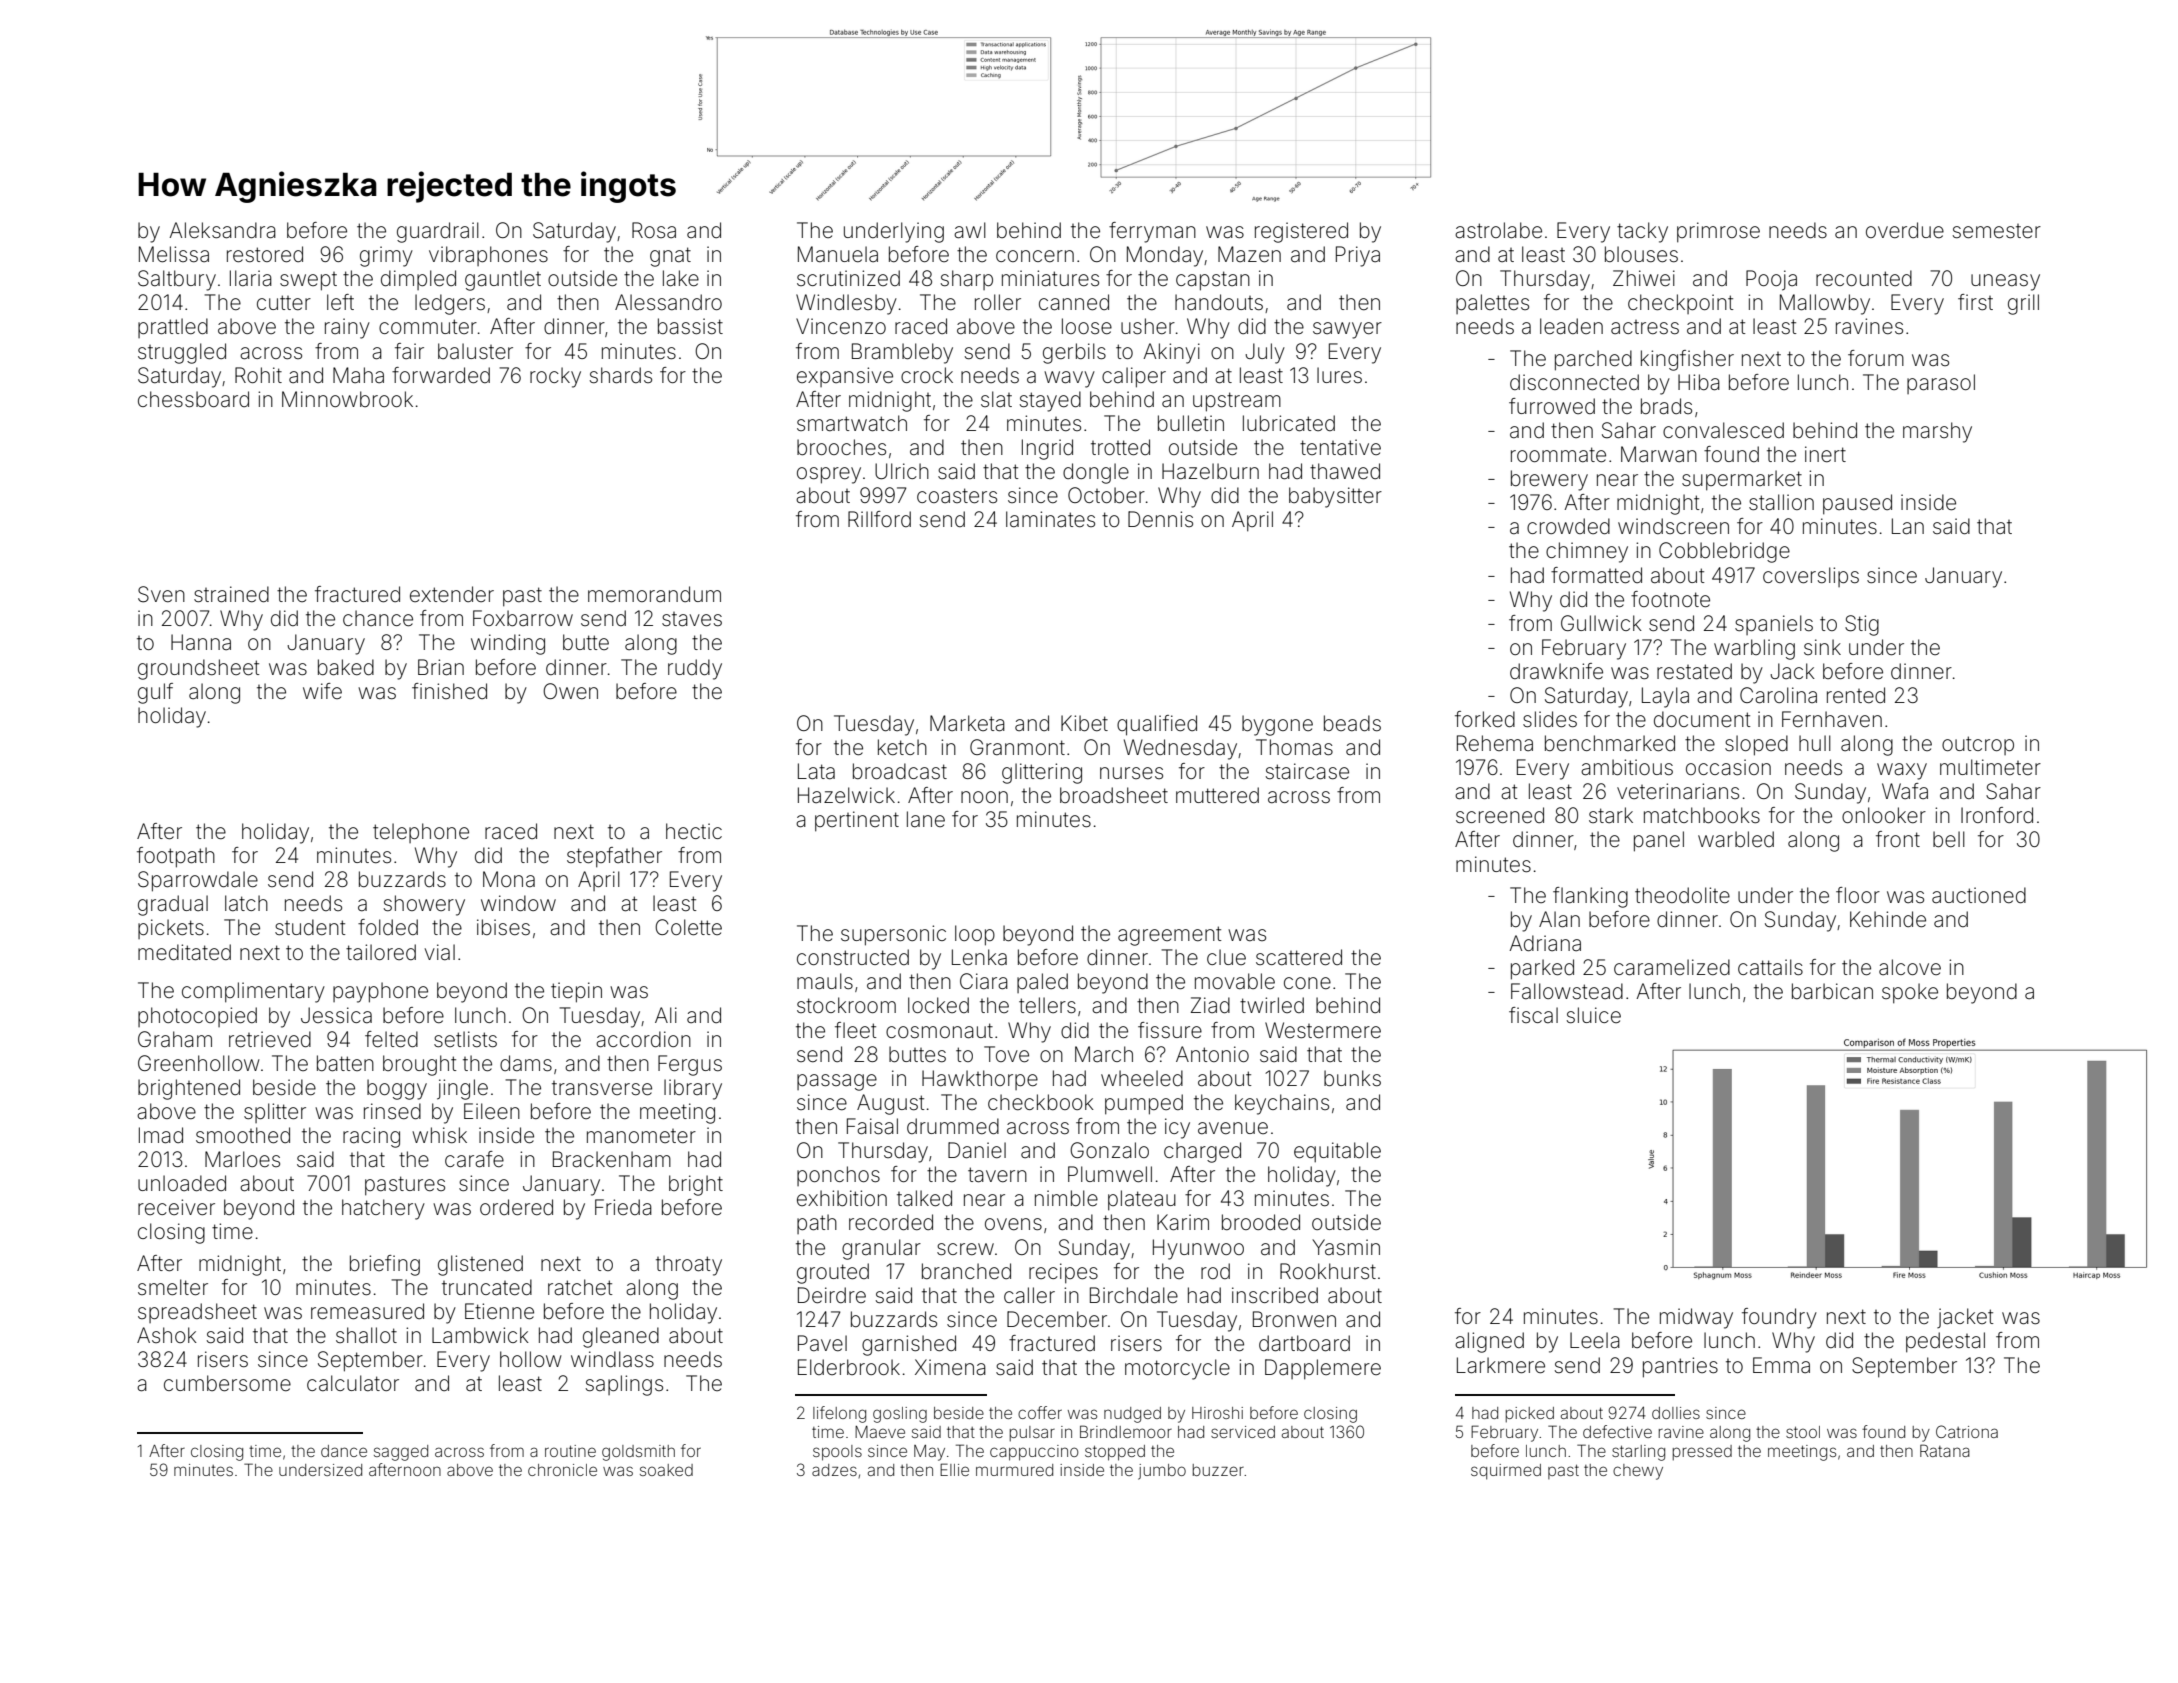 This screenshot has height=1683, width=2178. I want to click on Hiroshi, so click(1217, 1413).
